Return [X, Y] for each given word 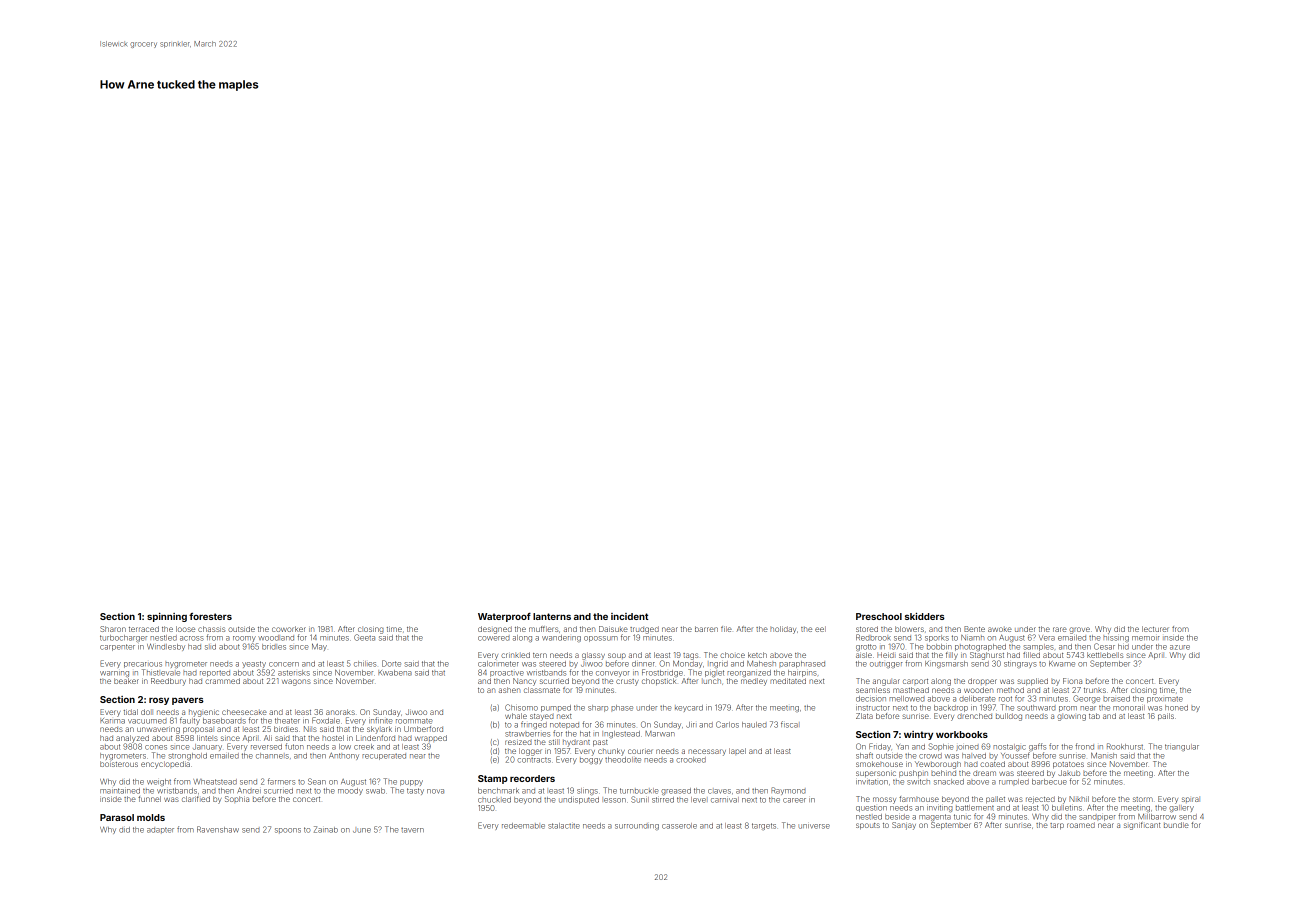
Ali [268, 738]
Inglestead [621, 734]
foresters [210, 616]
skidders [925, 616]
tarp [1057, 826]
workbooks [962, 734]
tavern [412, 830]
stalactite [564, 826]
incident [630, 616]
